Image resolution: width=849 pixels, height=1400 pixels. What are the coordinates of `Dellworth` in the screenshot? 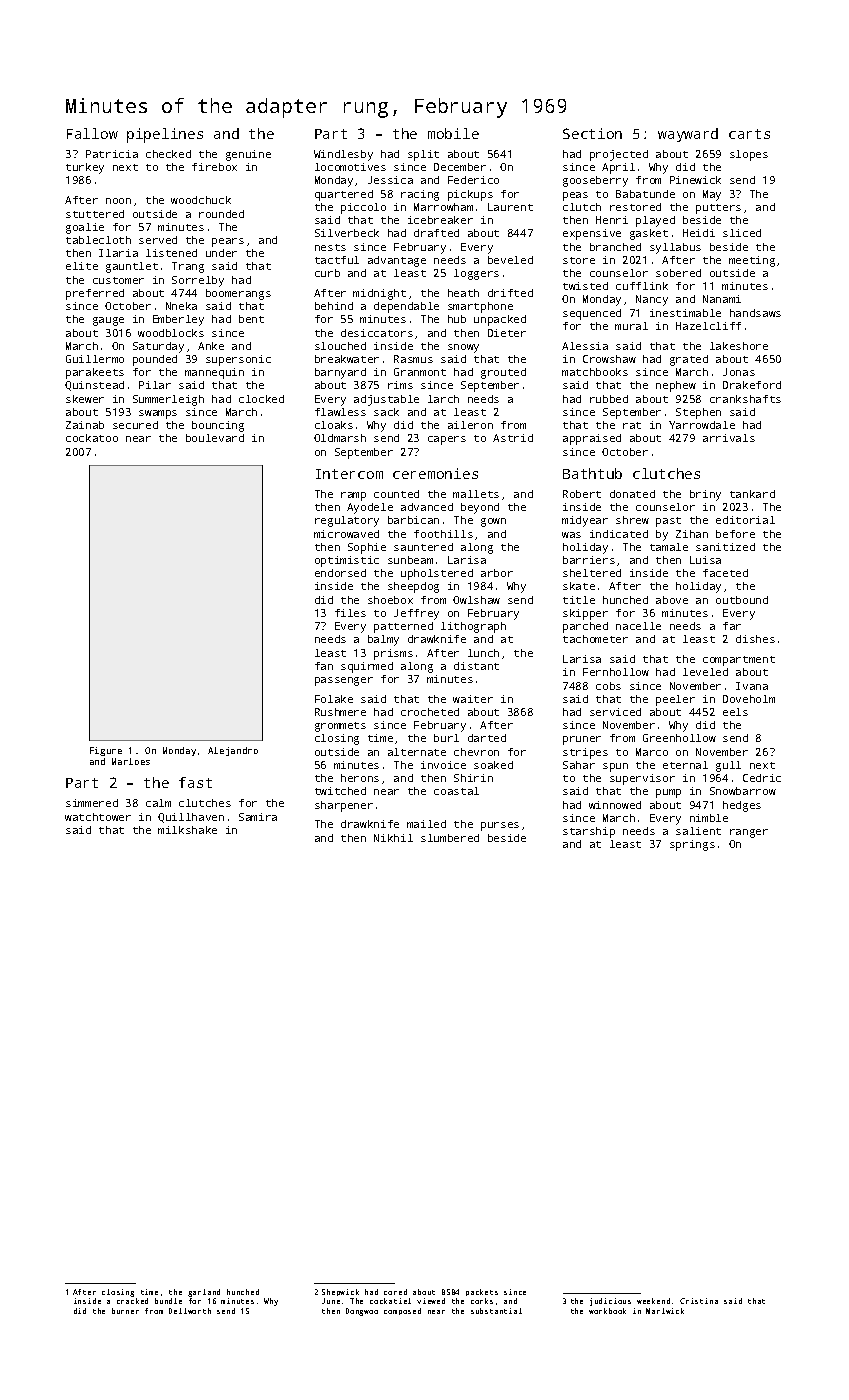 It's located at (190, 1311).
